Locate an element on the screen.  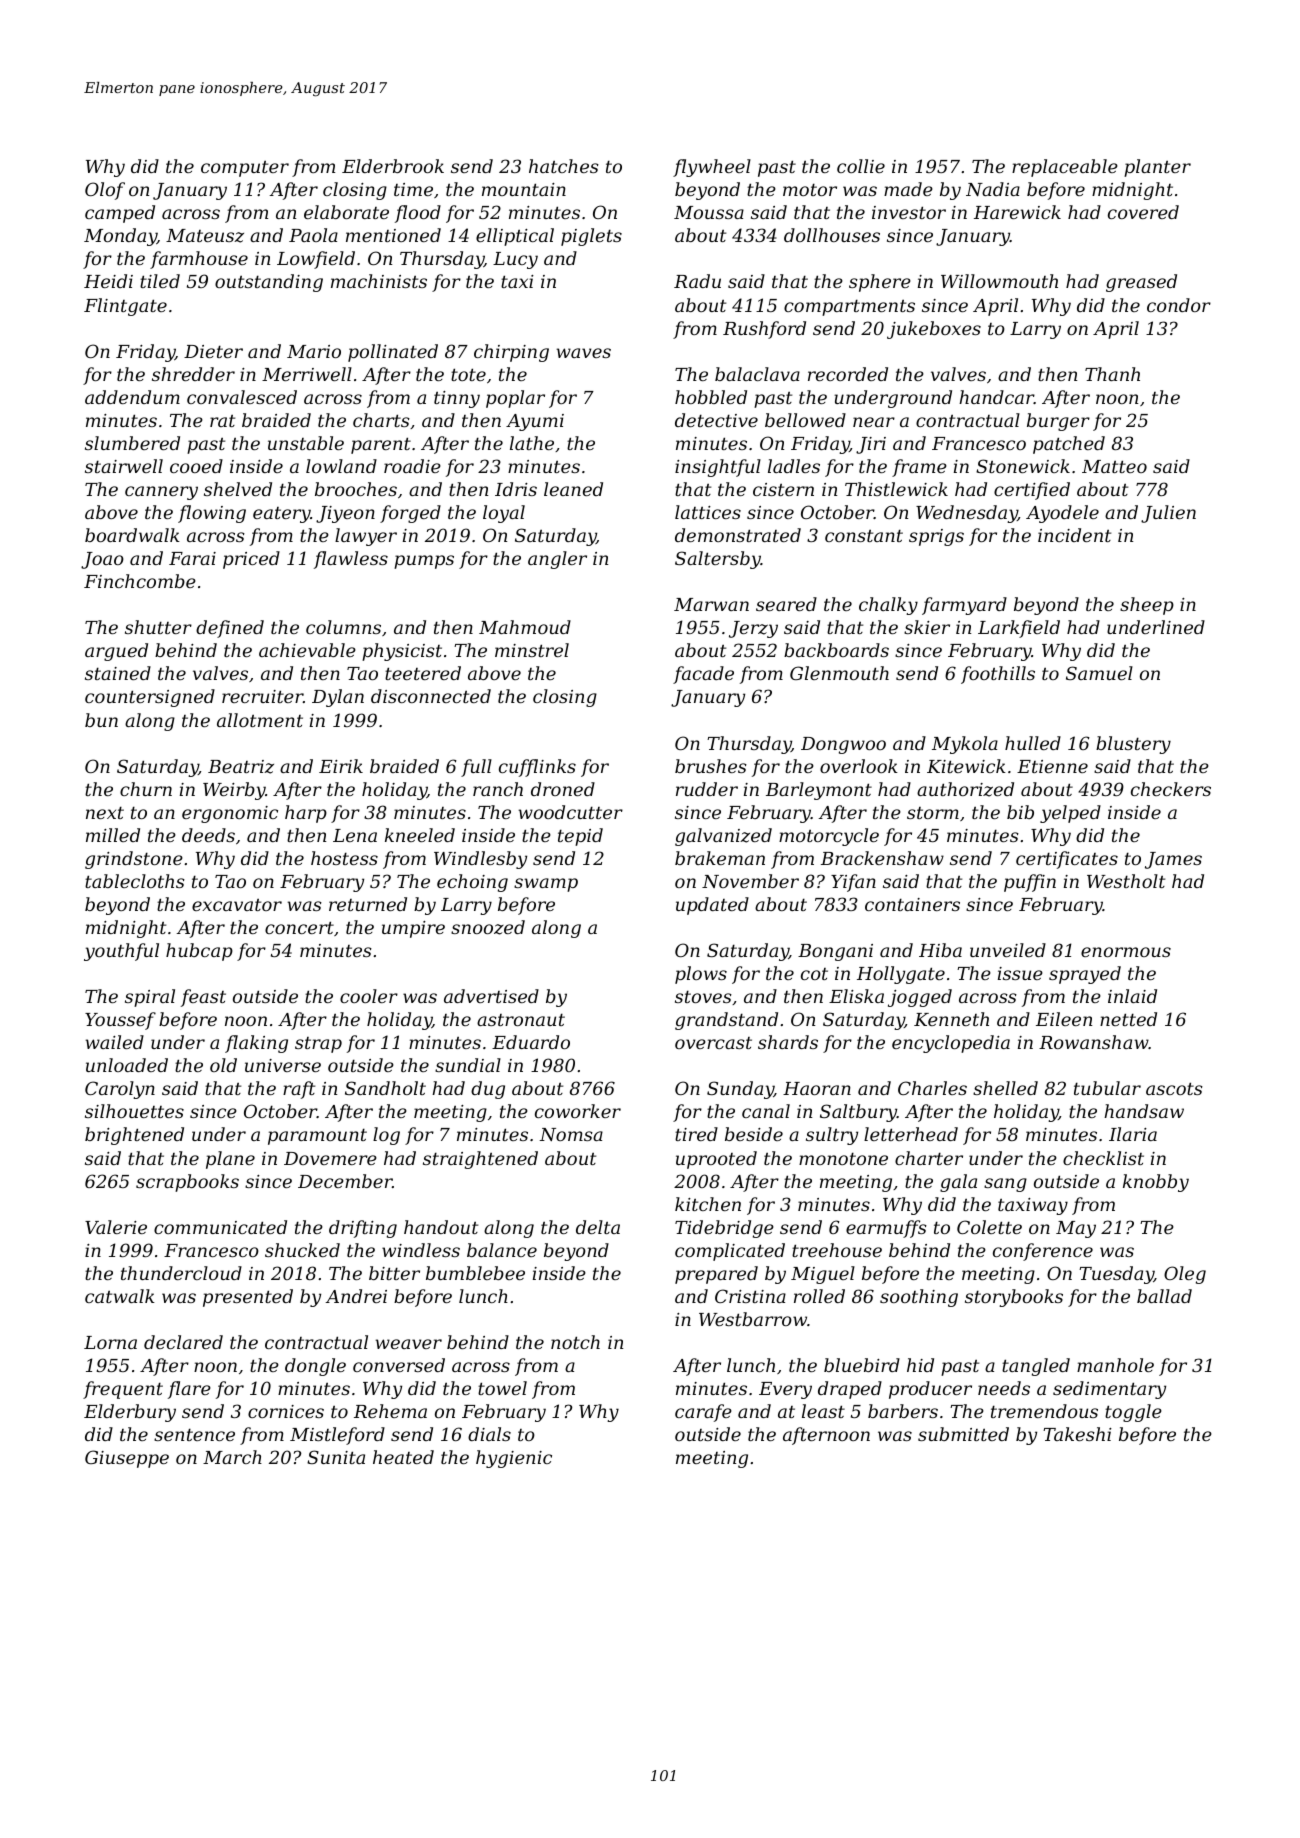
computer is located at coordinates (245, 169).
